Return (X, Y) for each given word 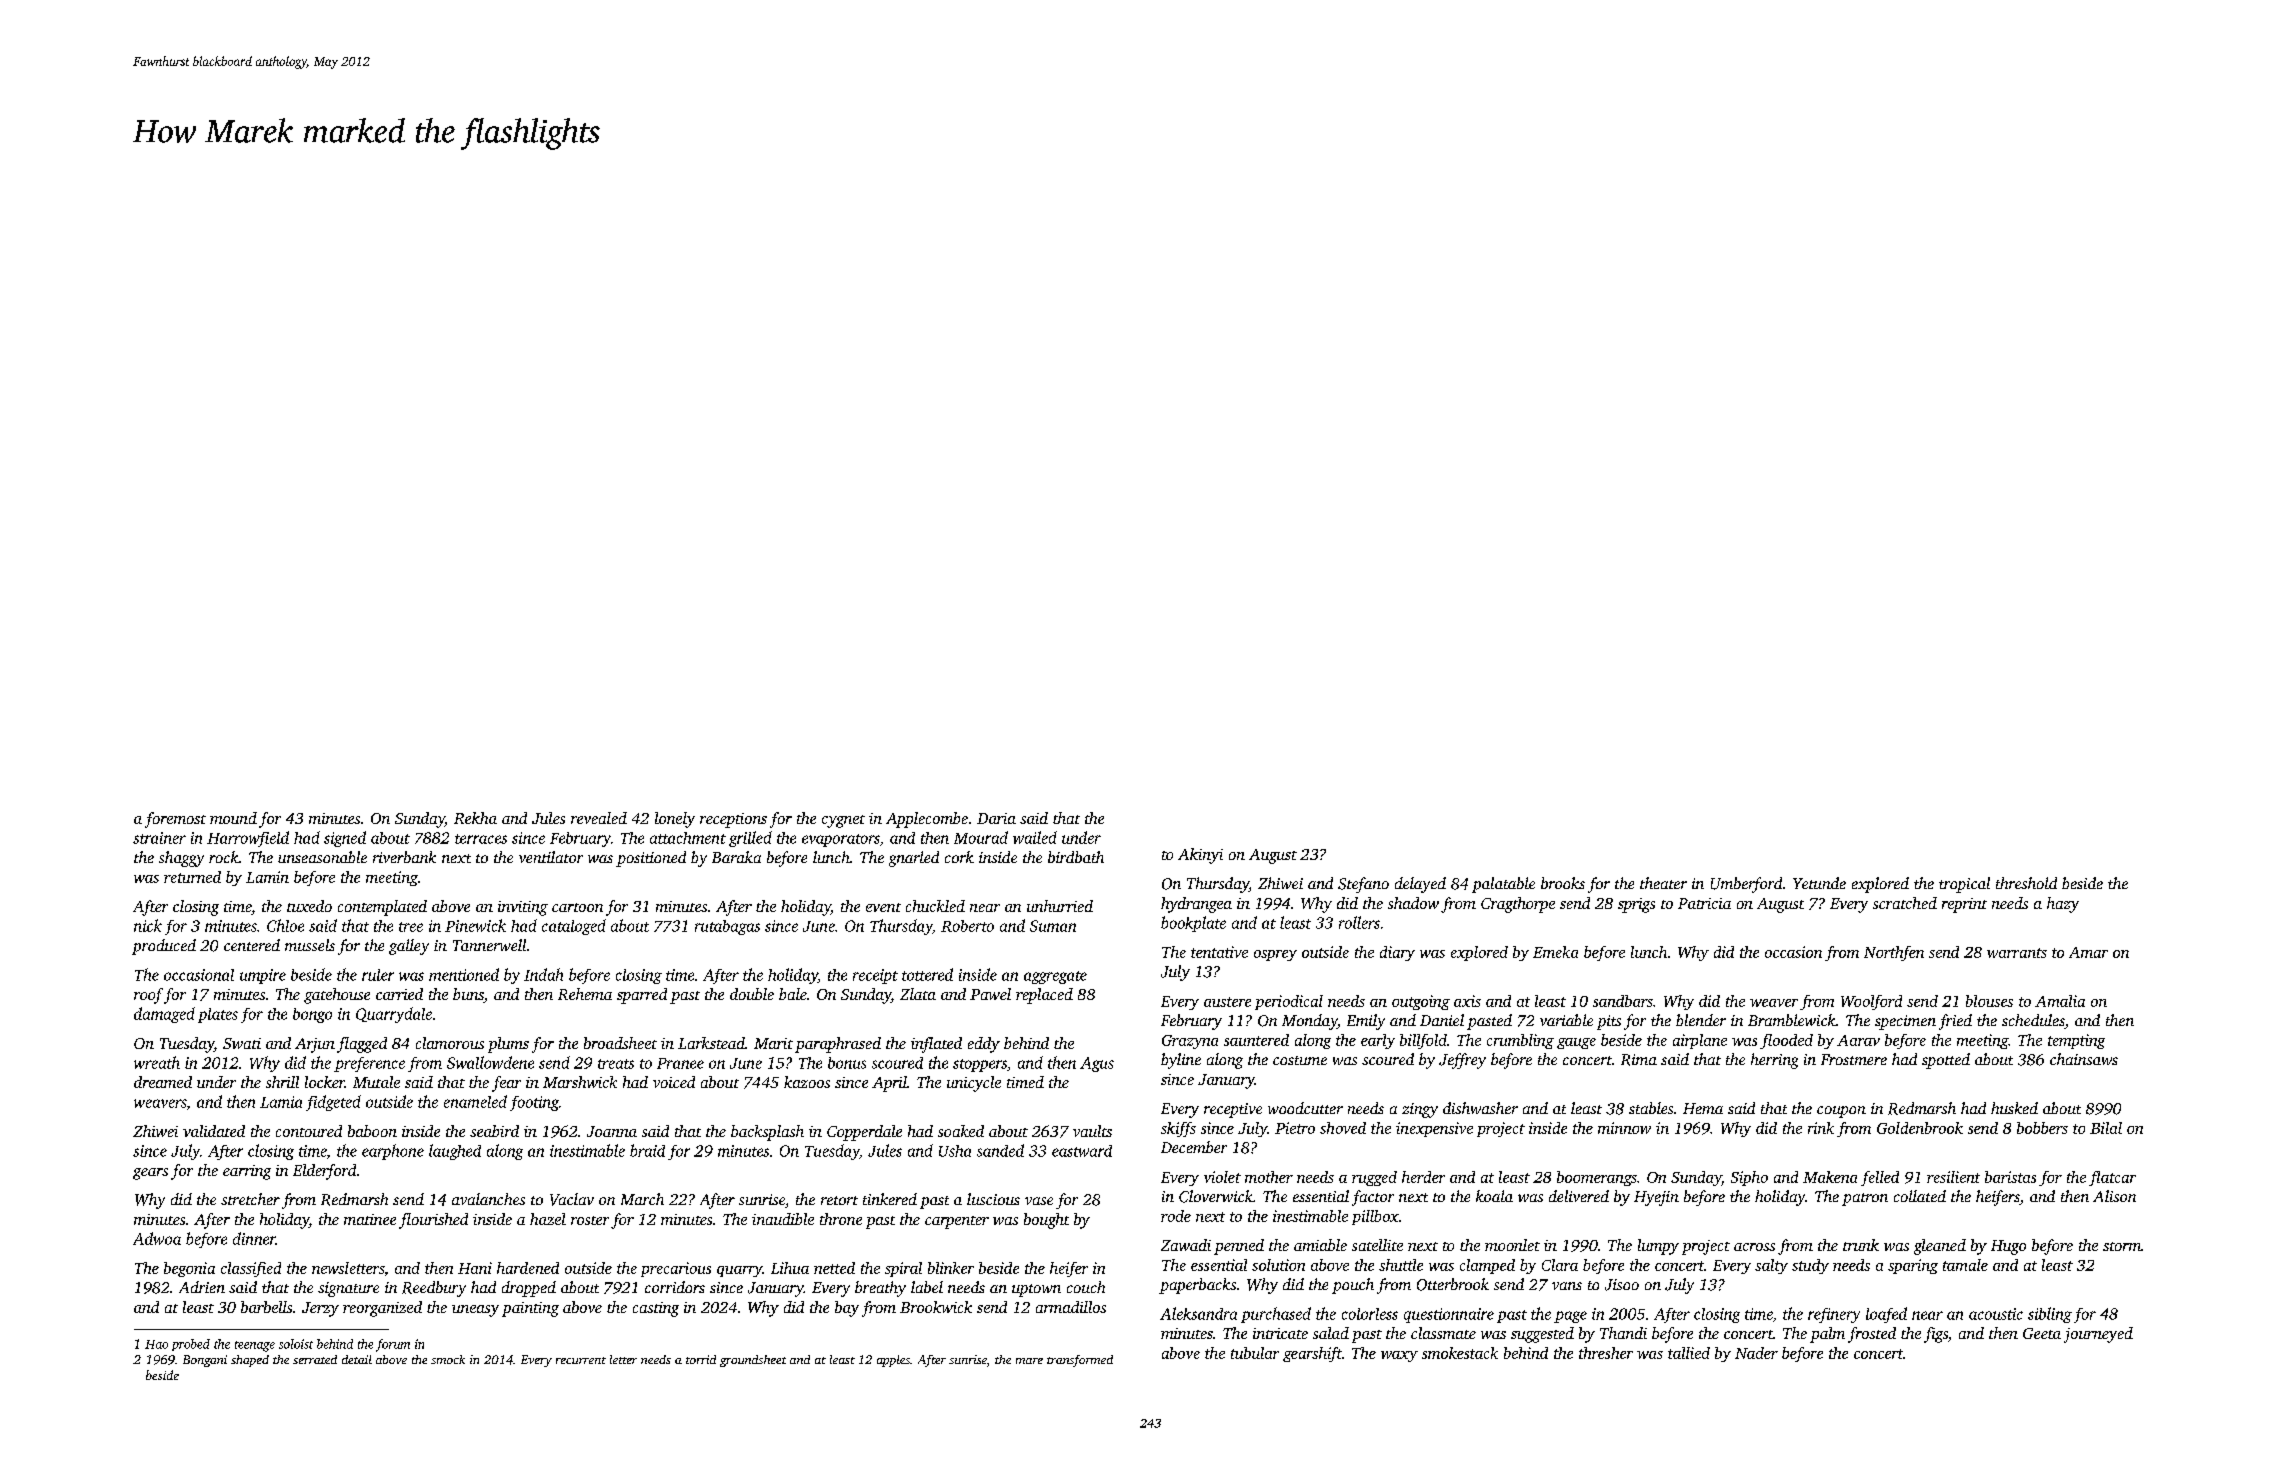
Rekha (475, 818)
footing (534, 1103)
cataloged (574, 927)
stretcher (250, 1199)
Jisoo (1622, 1285)
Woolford (1871, 1002)
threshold (2026, 883)
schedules (2033, 1021)
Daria (996, 818)
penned (1239, 1247)
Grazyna (1190, 1042)
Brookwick (936, 1307)
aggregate (1055, 977)
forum (393, 1345)
